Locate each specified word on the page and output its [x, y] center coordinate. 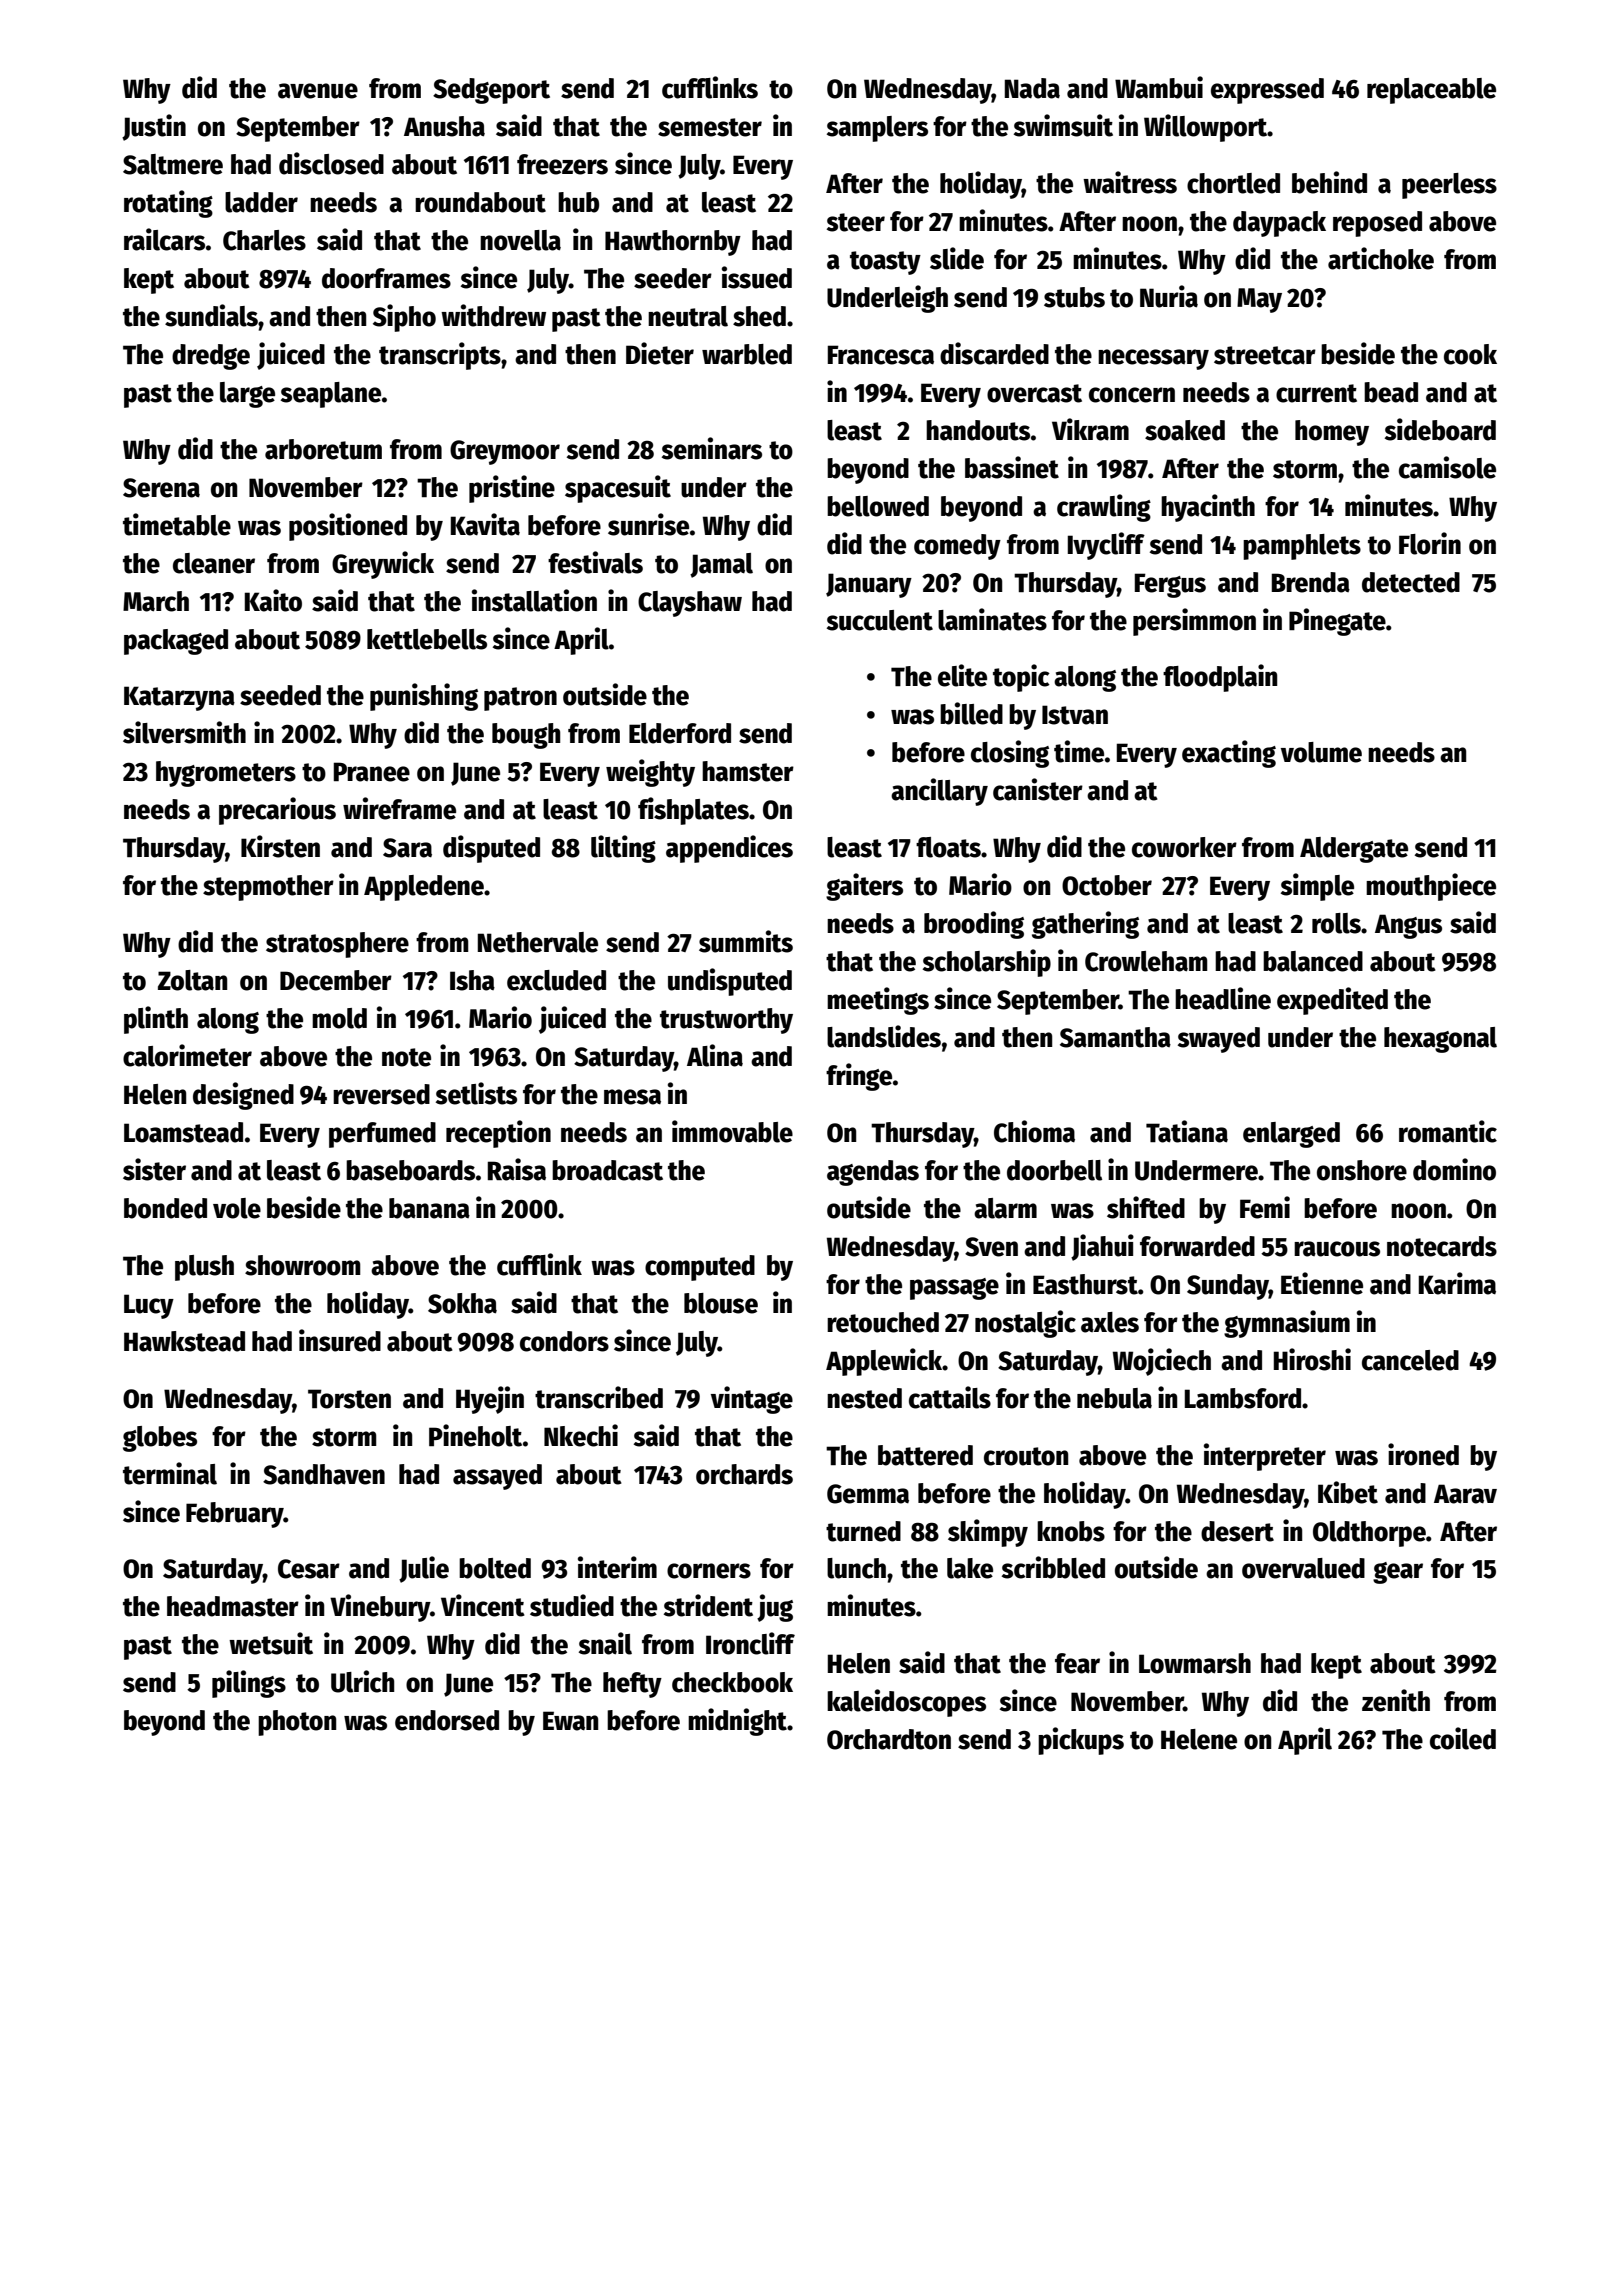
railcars [164, 239]
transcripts [440, 356]
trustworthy [726, 1021]
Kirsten [280, 846]
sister [154, 1169]
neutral [688, 316]
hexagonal [1440, 1040]
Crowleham [1146, 961]
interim [617, 1567]
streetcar [1265, 355]
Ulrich [362, 1681]
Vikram [1090, 429]
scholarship [987, 963]
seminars [712, 448]
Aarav [1465, 1494]
